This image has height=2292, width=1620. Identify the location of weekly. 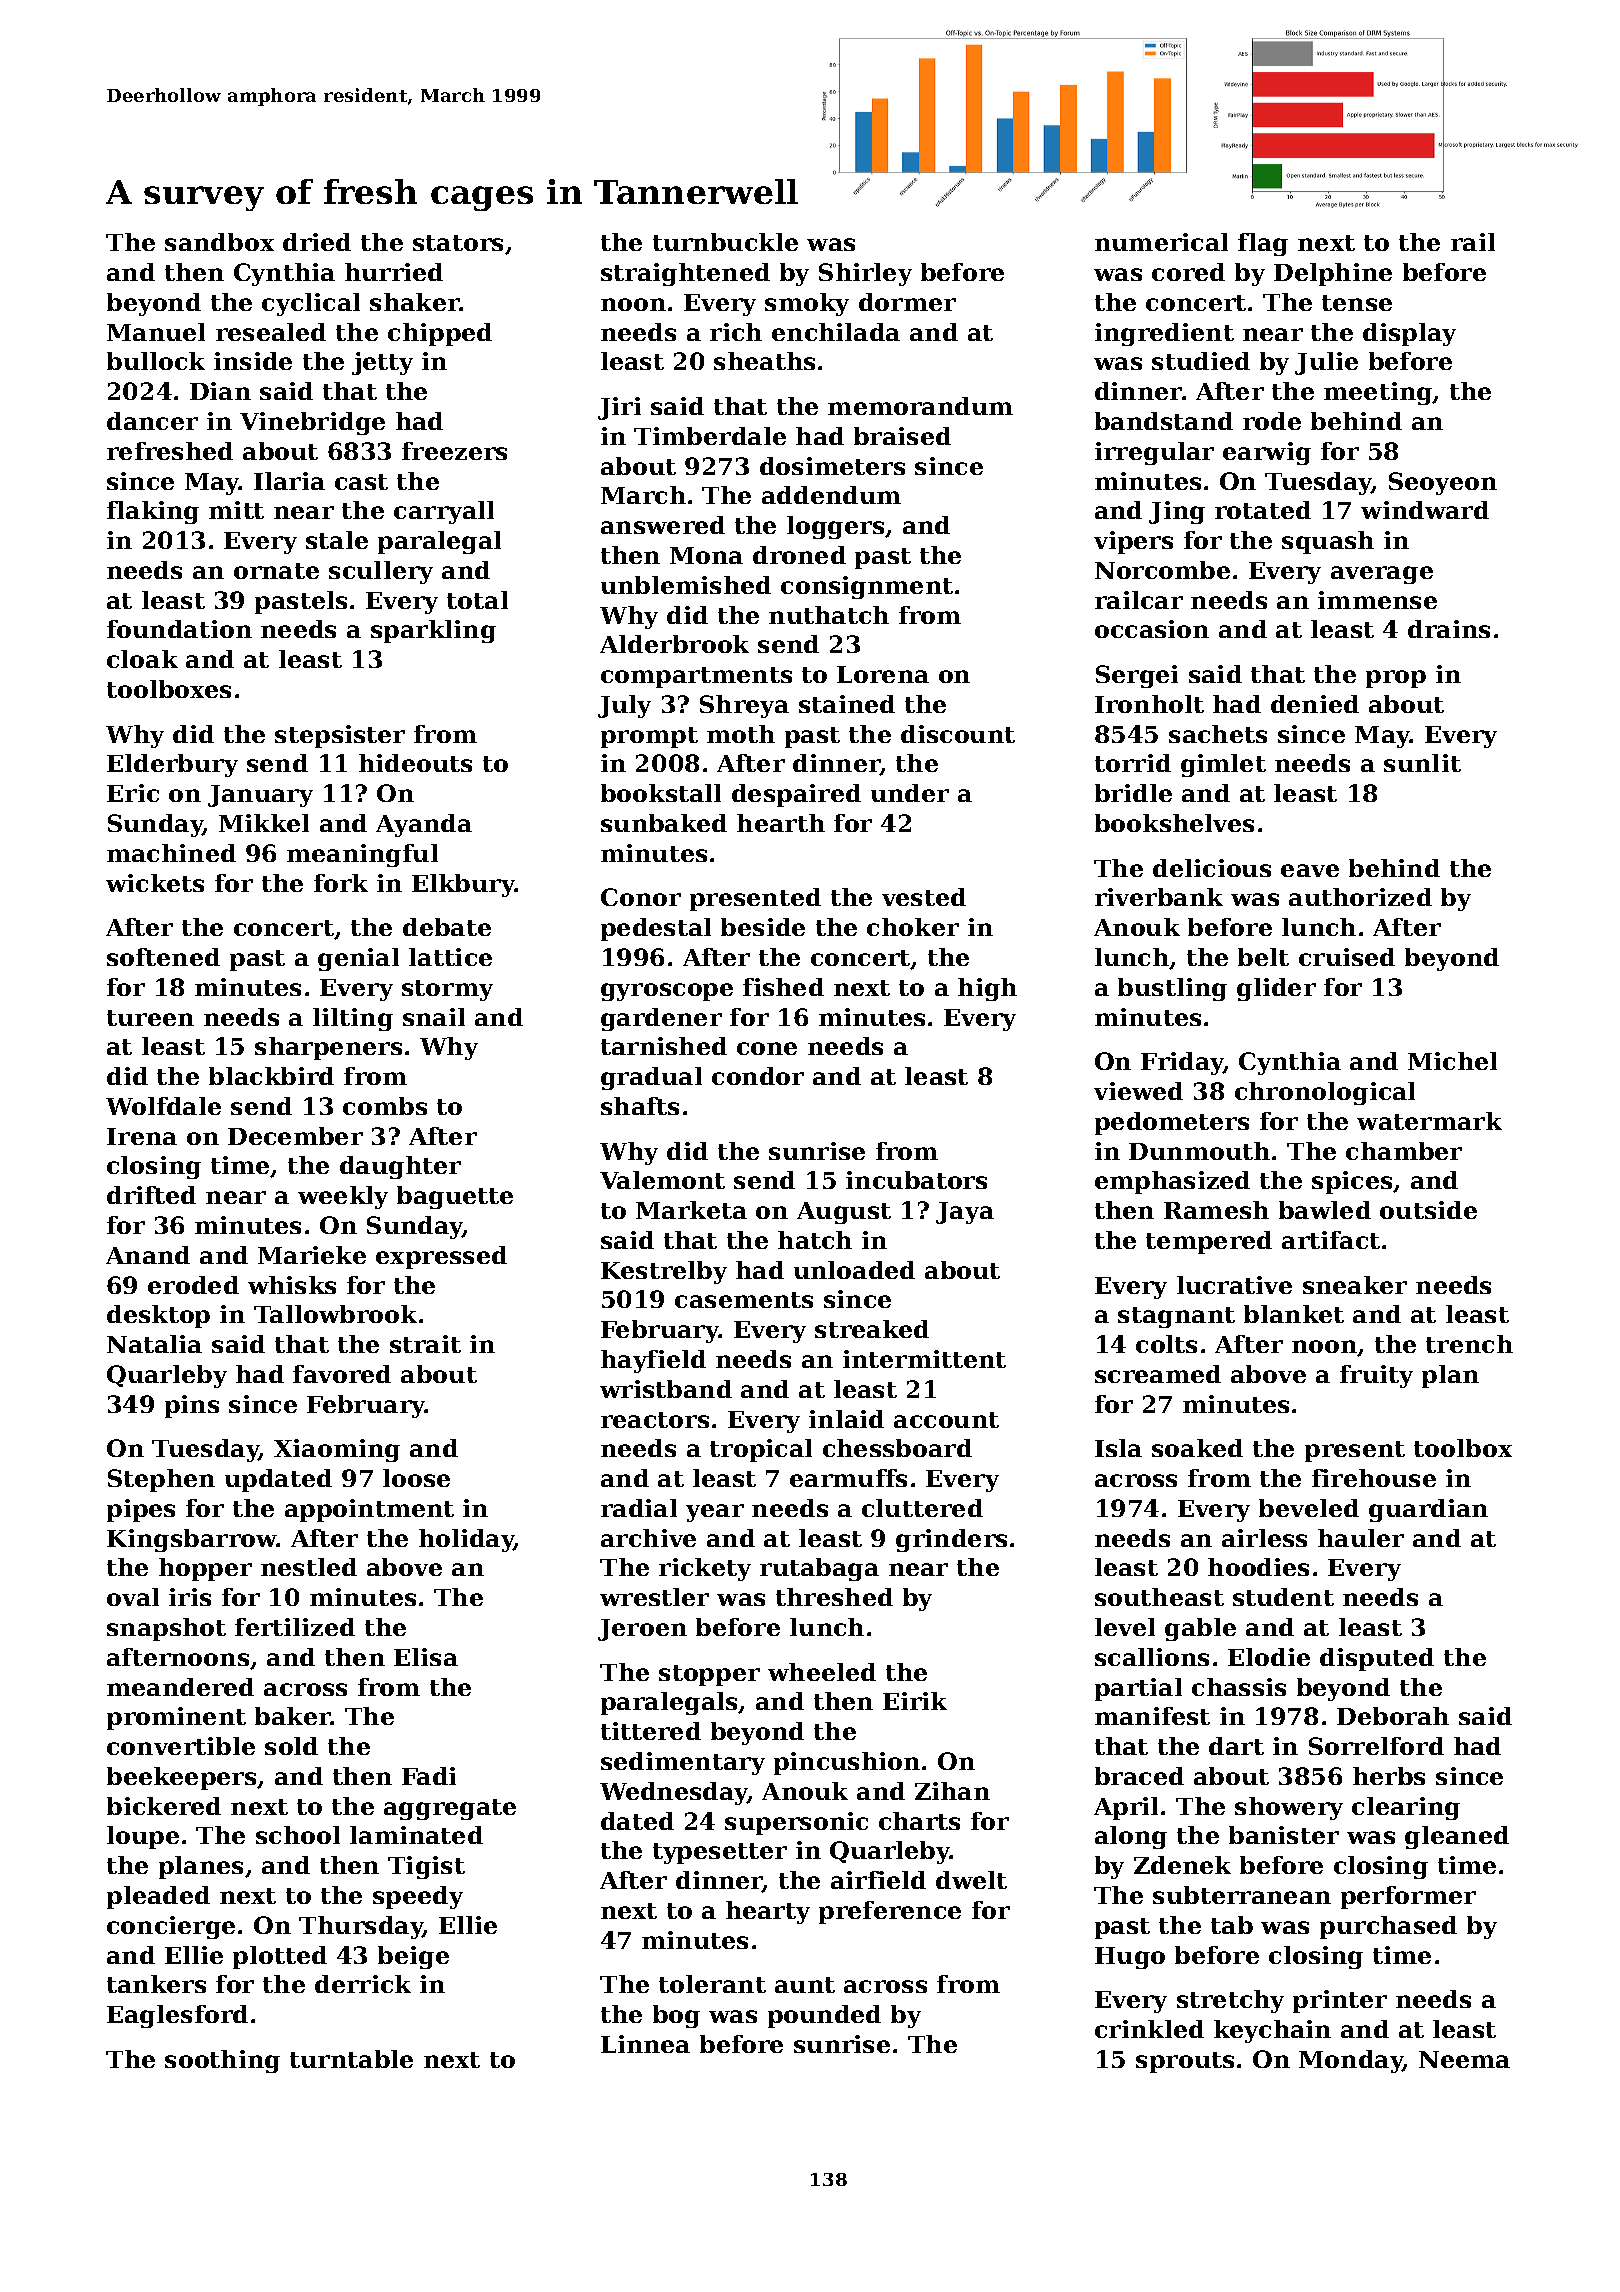
(343, 1197).
